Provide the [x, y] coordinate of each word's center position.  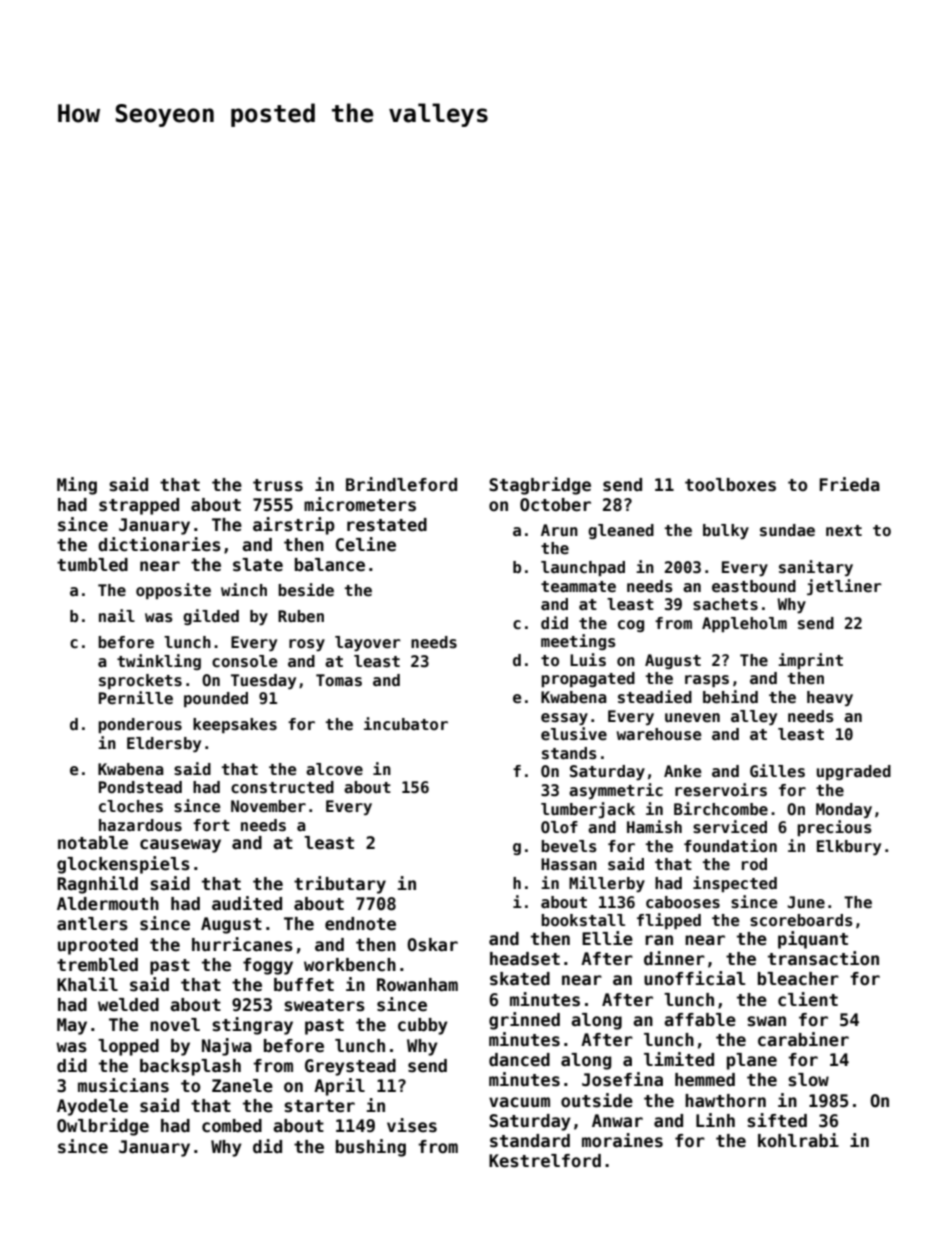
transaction [823, 958]
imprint [810, 661]
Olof [559, 827]
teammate [578, 587]
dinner [674, 958]
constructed [282, 787]
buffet [304, 985]
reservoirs [721, 790]
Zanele [242, 1086]
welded [128, 1005]
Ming [77, 486]
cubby [423, 1026]
